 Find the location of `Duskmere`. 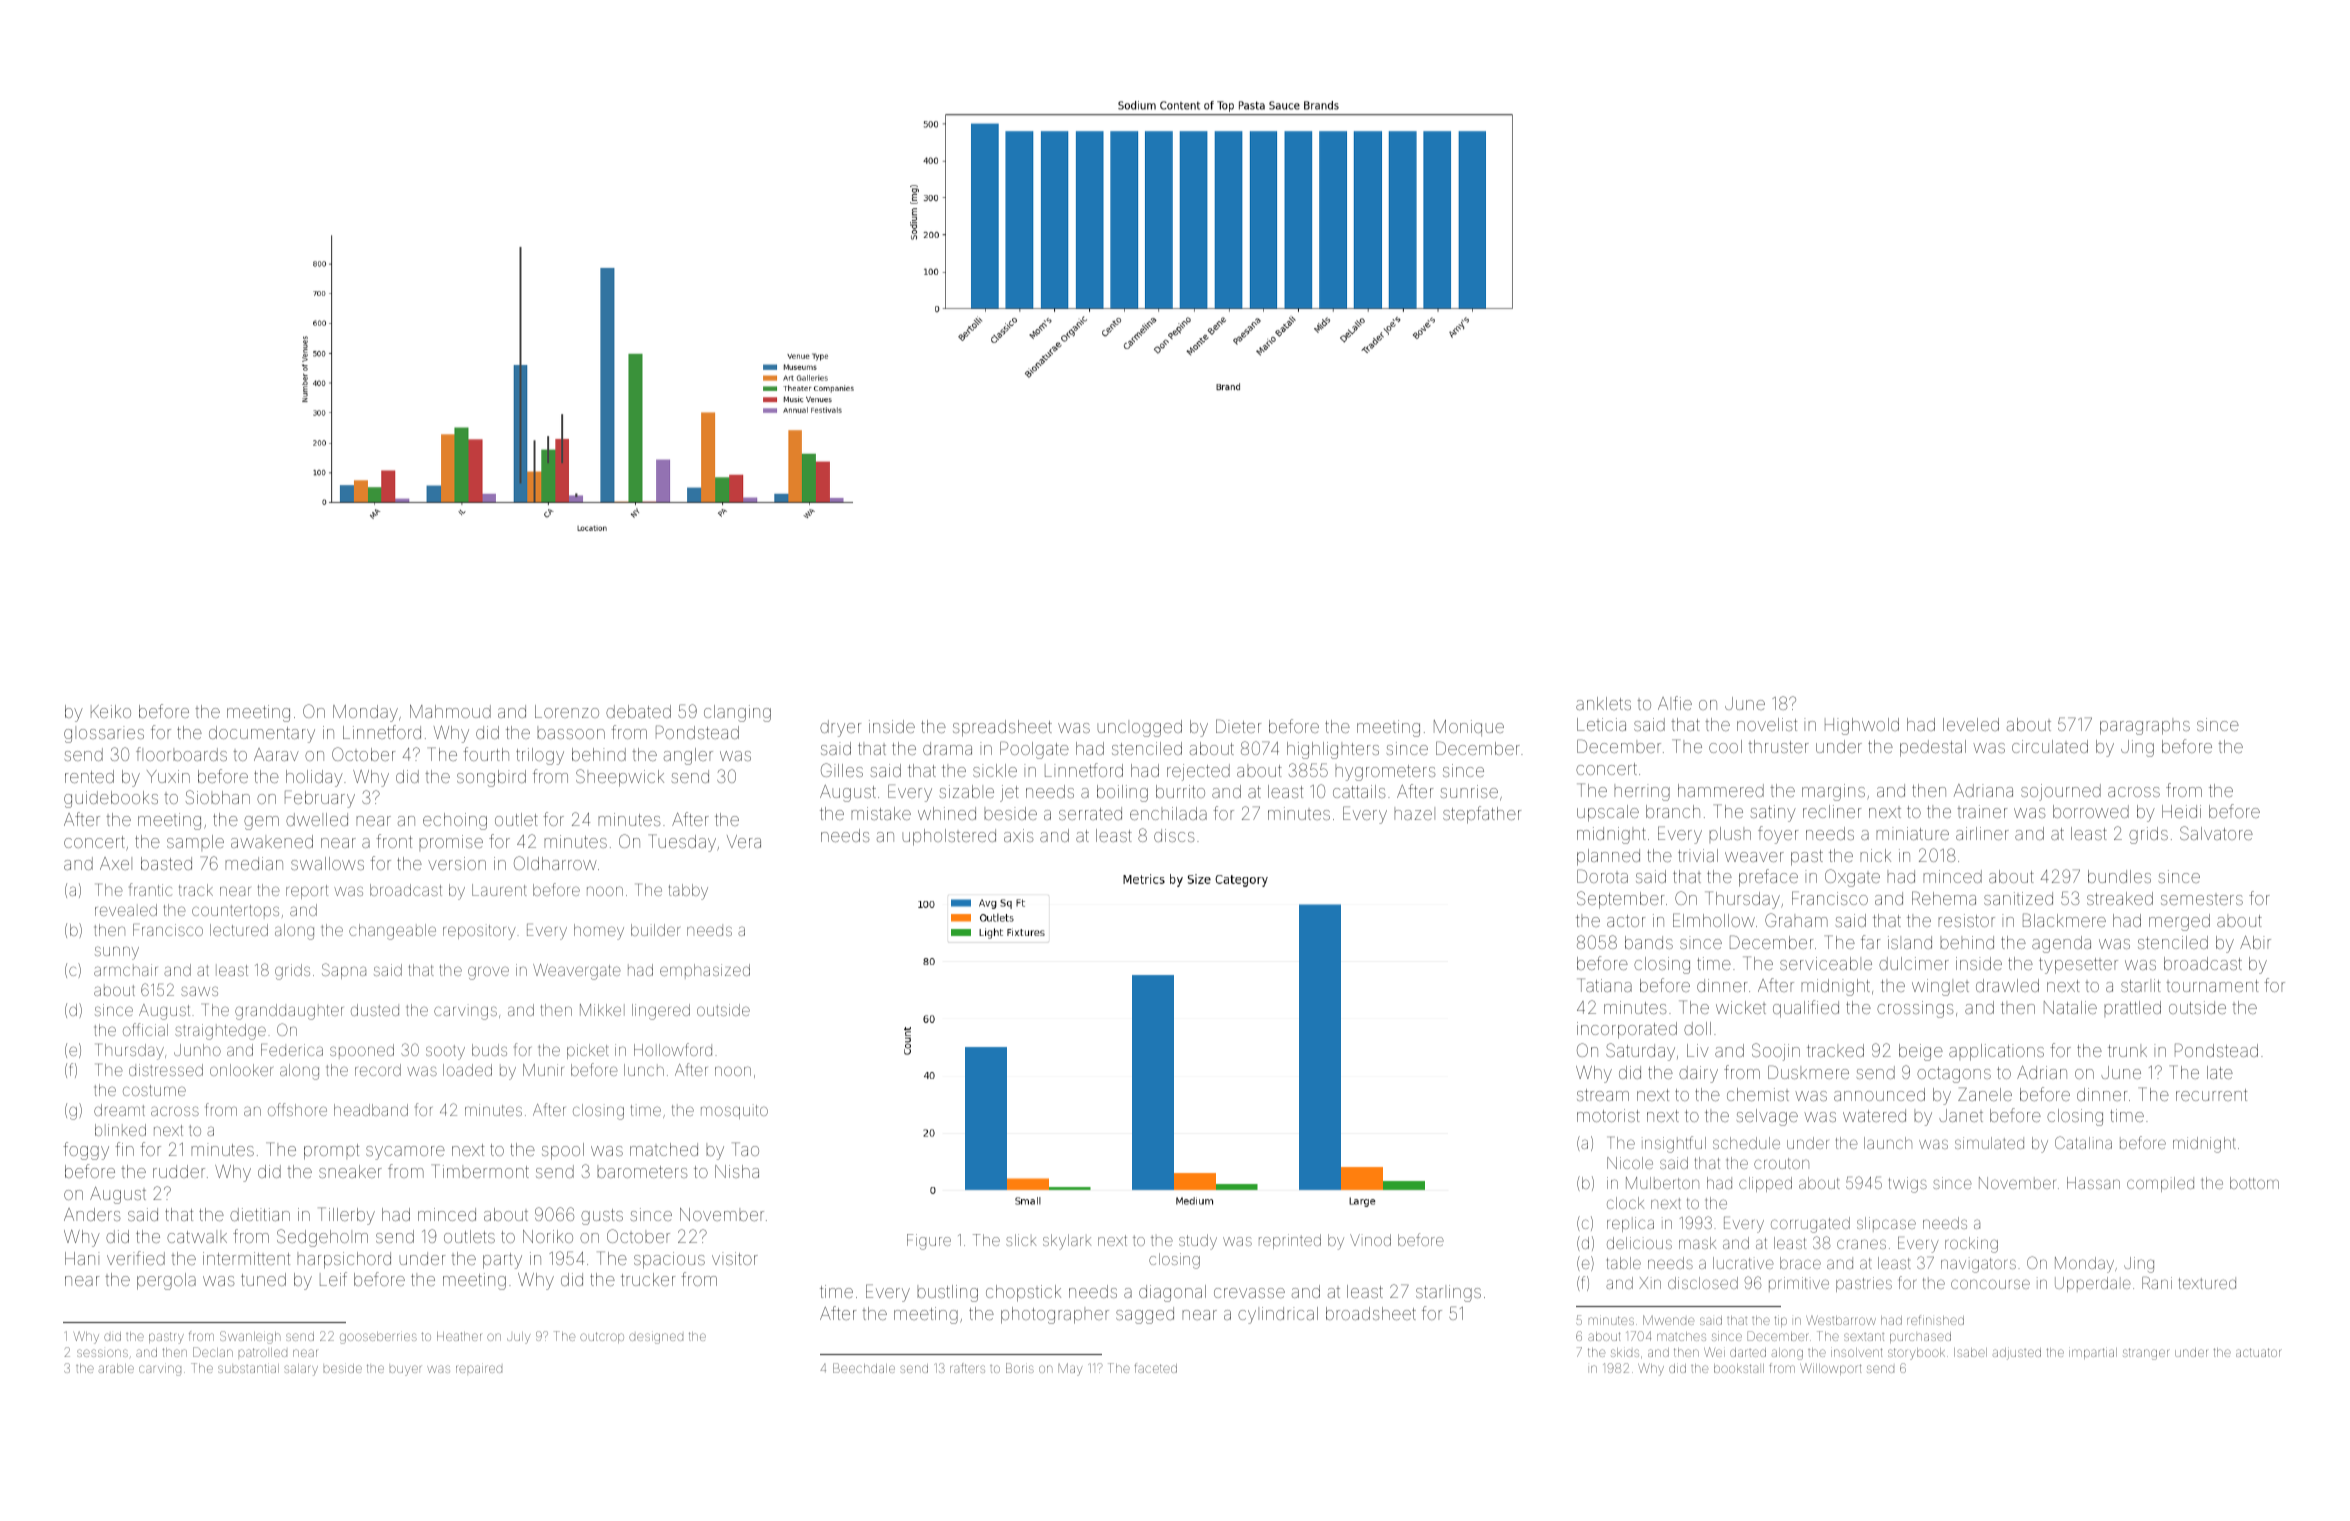

Duskmere is located at coordinates (1808, 1072).
